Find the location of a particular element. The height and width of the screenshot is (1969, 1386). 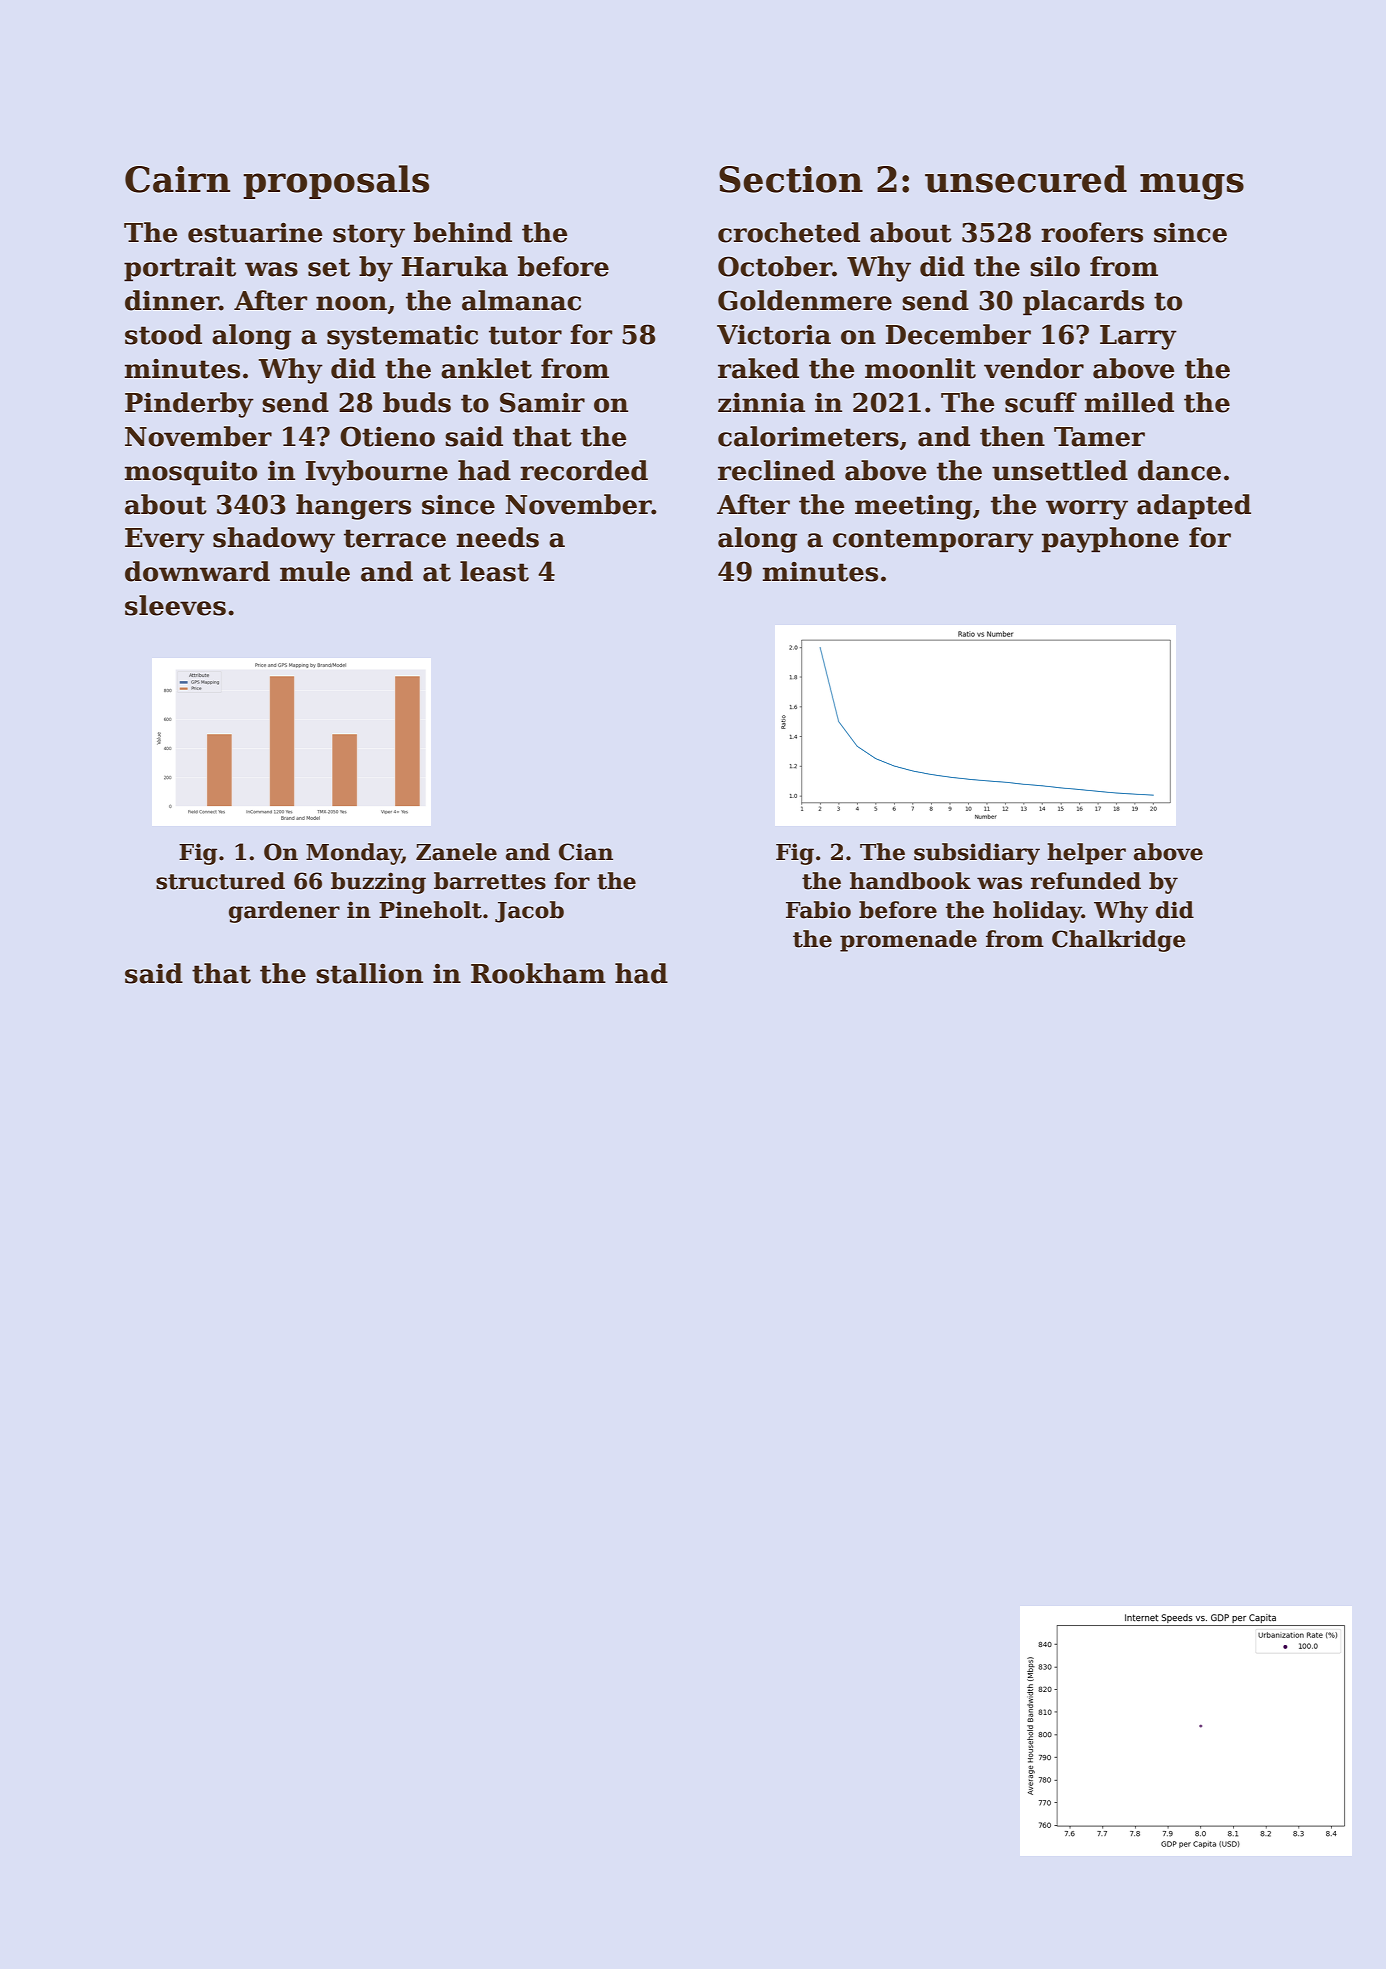

refunded is located at coordinates (1086, 881).
